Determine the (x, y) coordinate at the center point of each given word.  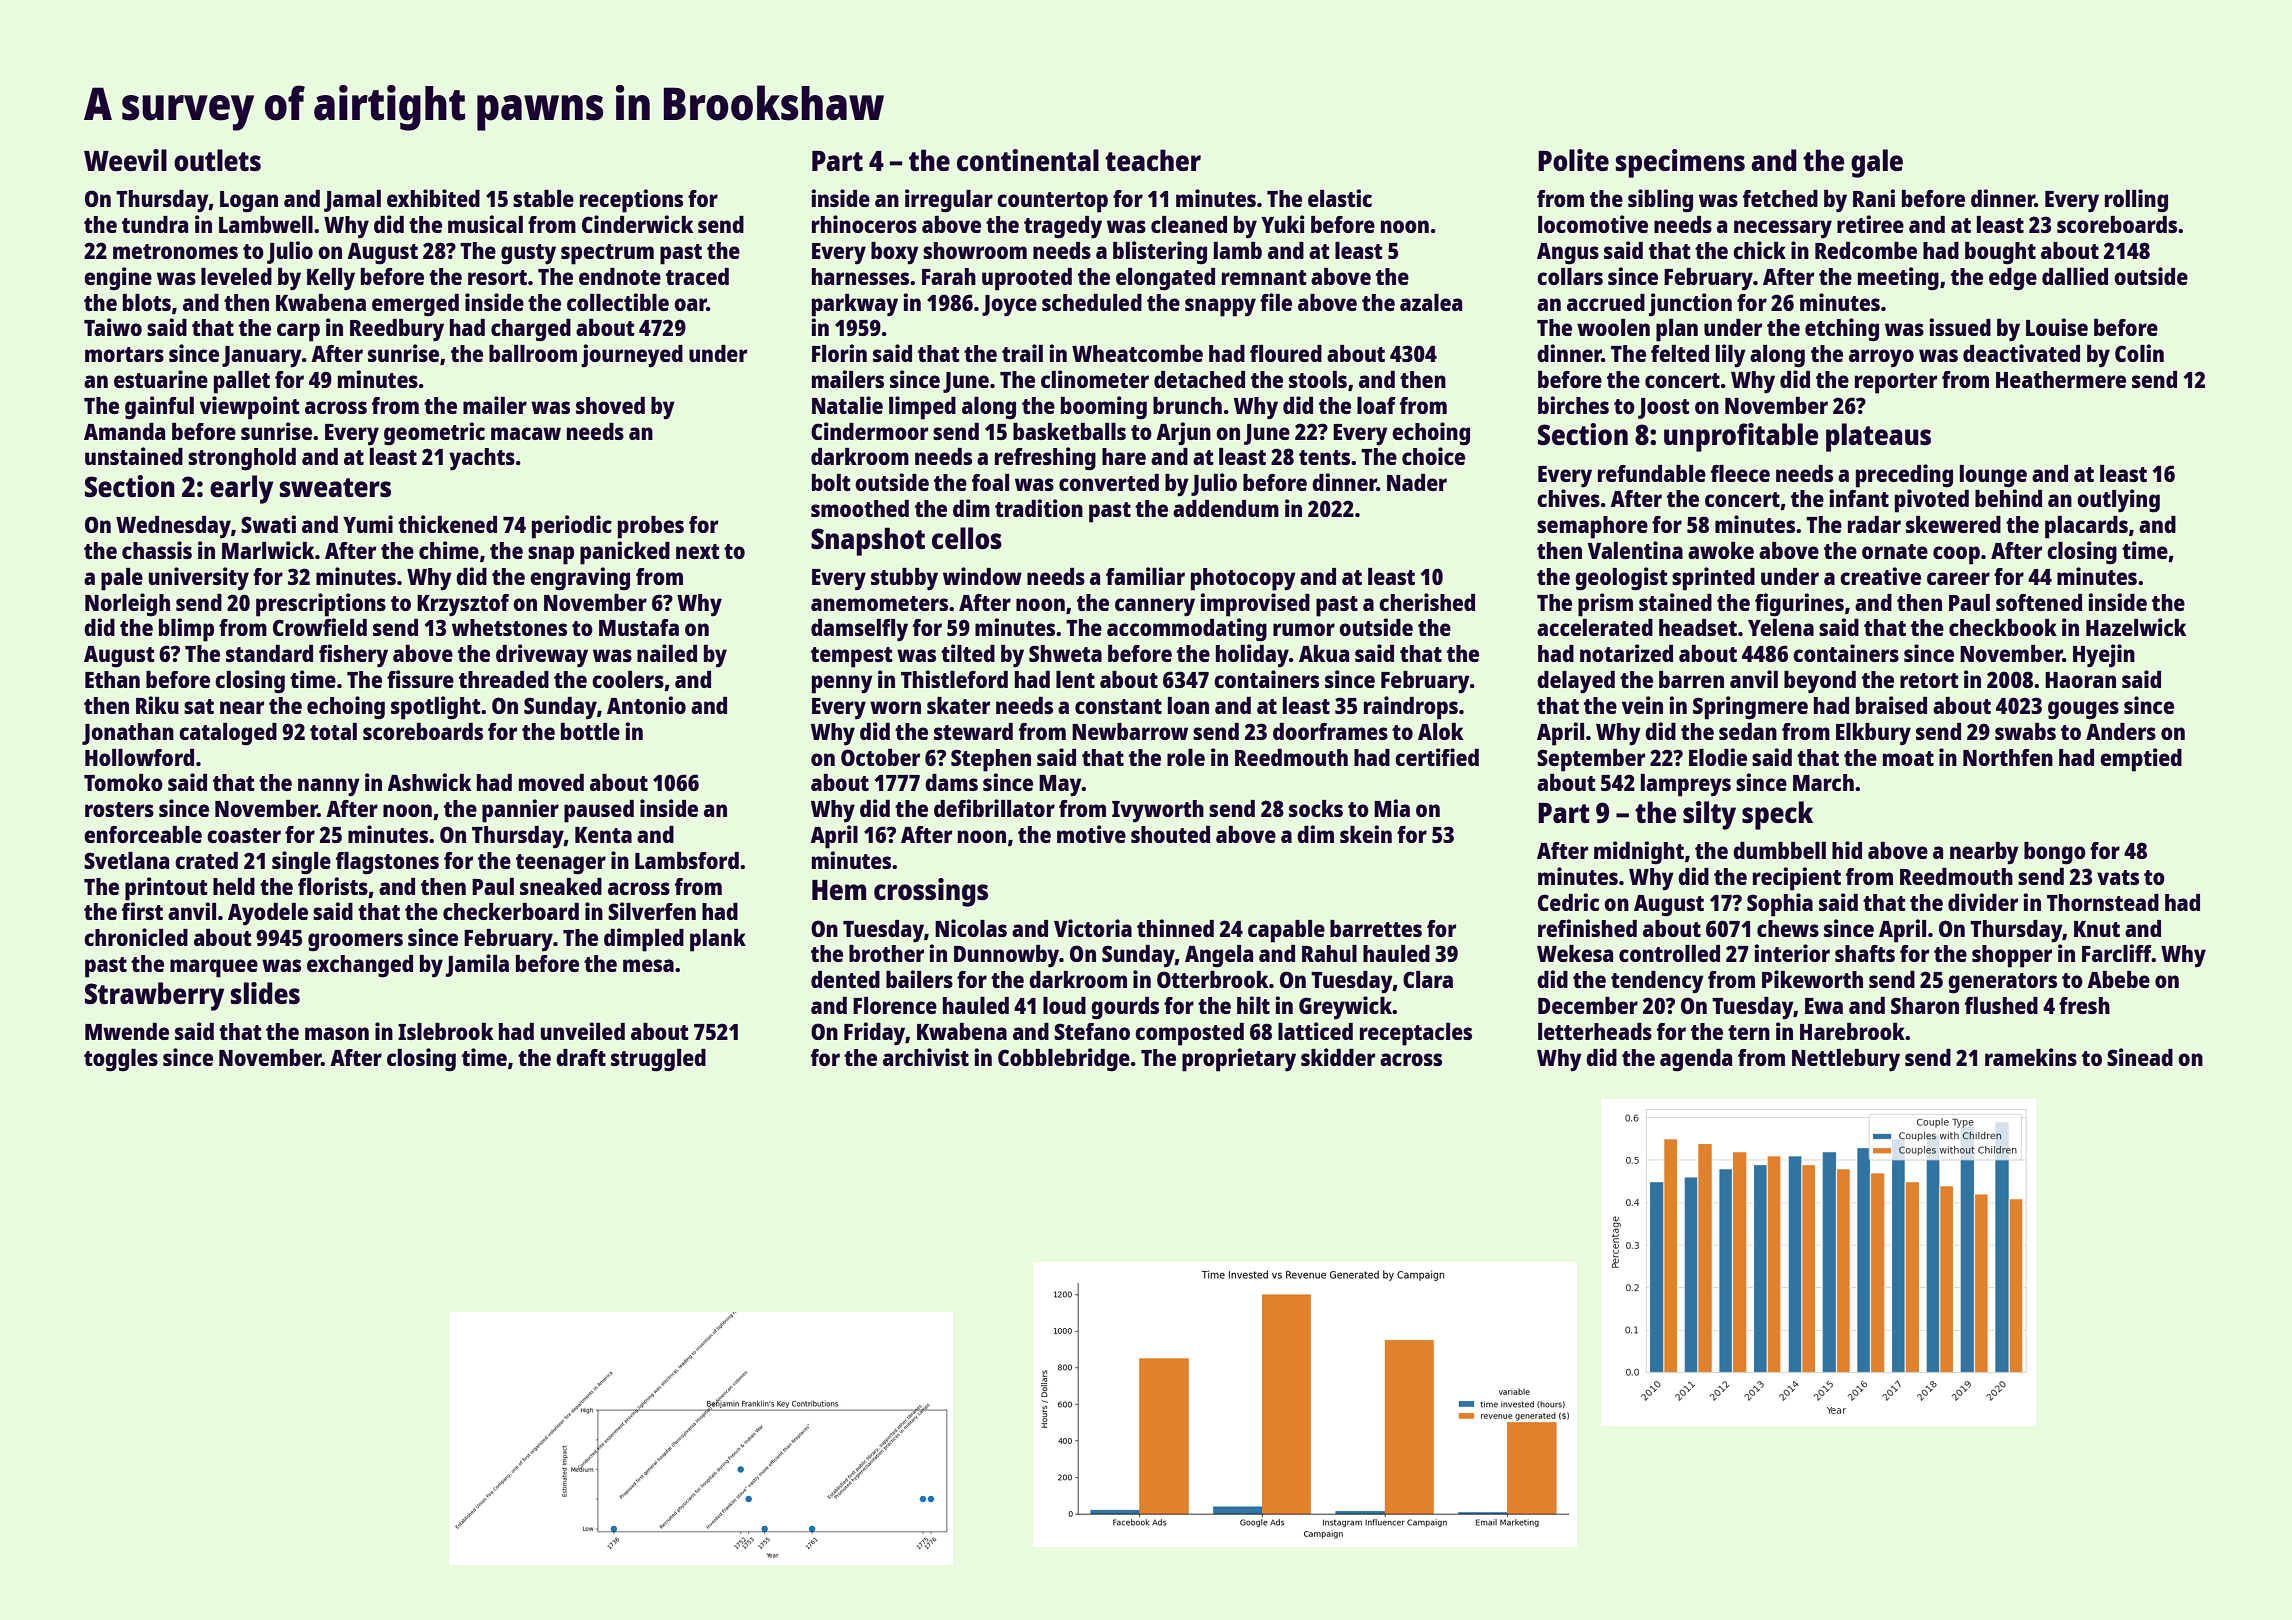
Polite (1573, 160)
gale (1877, 163)
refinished (1587, 928)
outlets (217, 160)
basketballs (1069, 431)
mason (337, 1033)
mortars (124, 354)
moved (551, 782)
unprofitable (1741, 437)
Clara (1428, 979)
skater (958, 705)
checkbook (2003, 627)
